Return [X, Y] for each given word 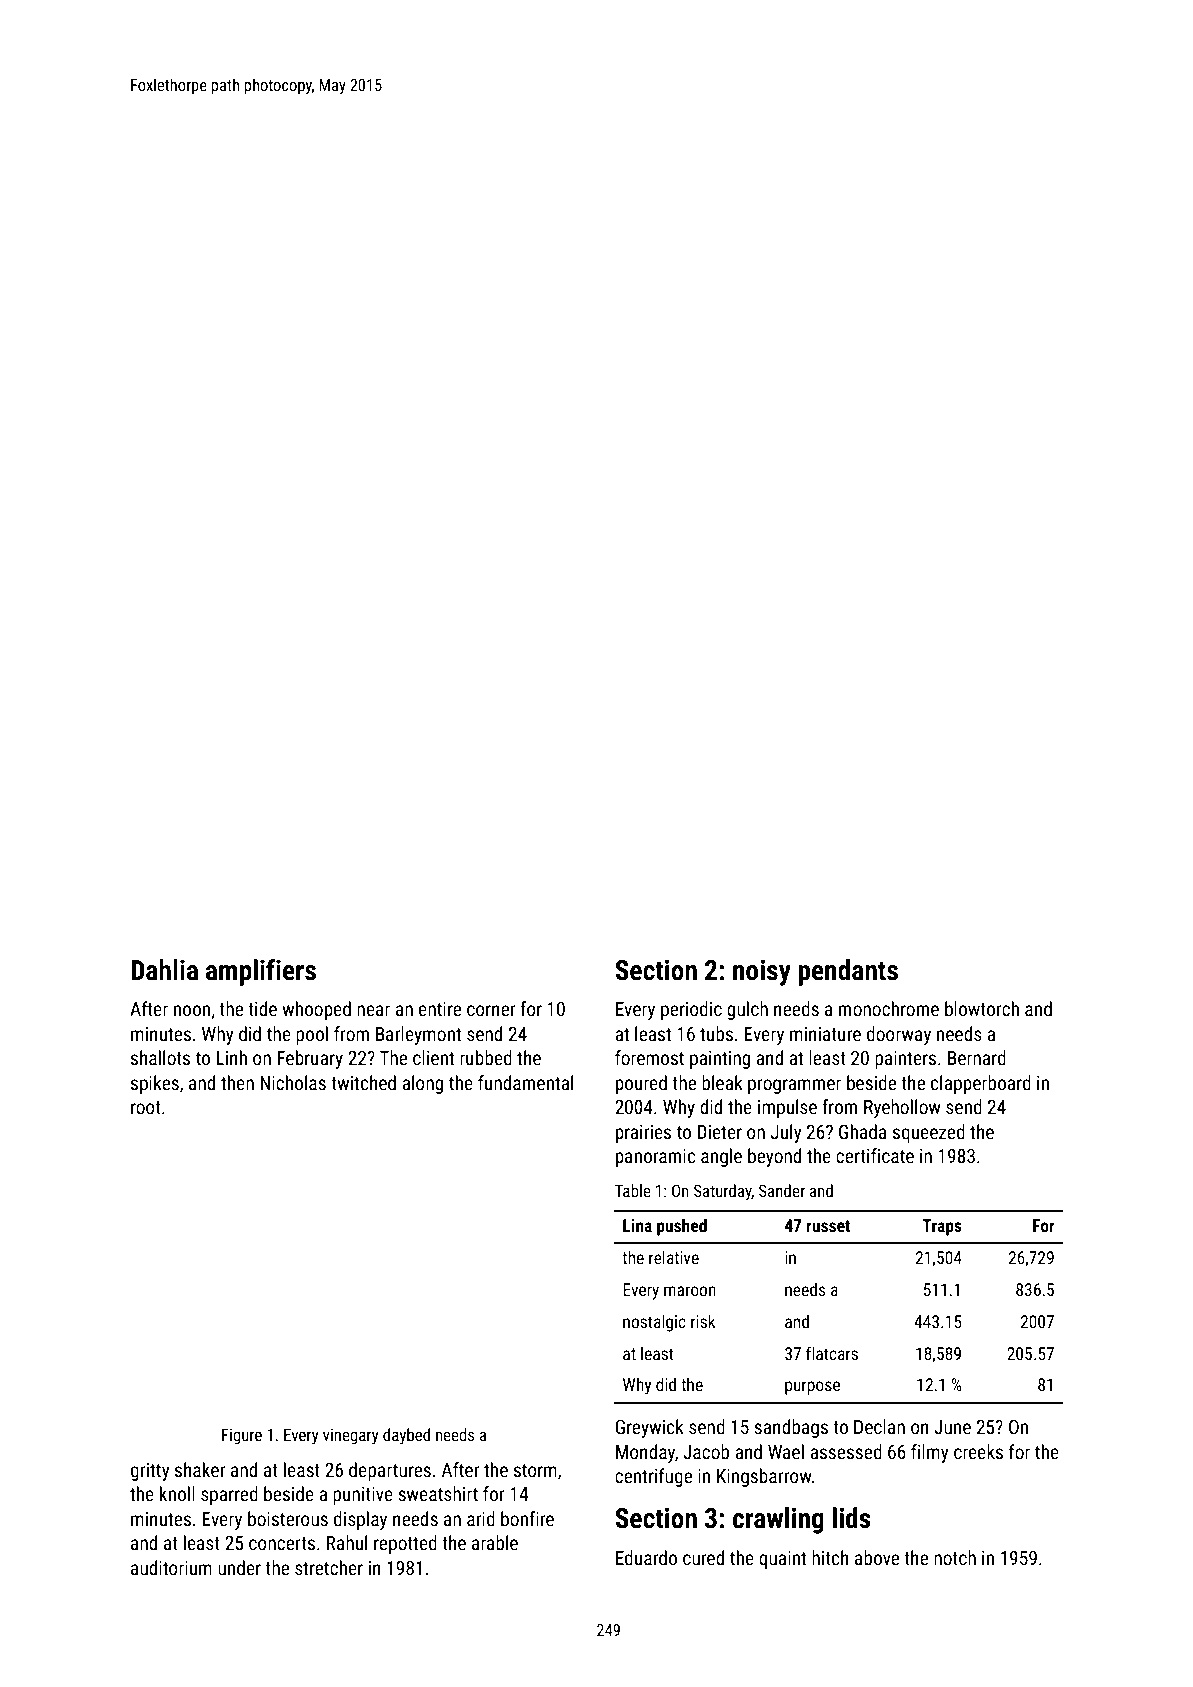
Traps [942, 1227]
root [146, 1107]
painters [905, 1060]
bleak [722, 1082]
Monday [645, 1453]
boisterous [288, 1518]
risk [703, 1321]
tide [262, 1008]
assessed [846, 1451]
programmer [794, 1086]
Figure [242, 1436]
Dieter [719, 1132]
